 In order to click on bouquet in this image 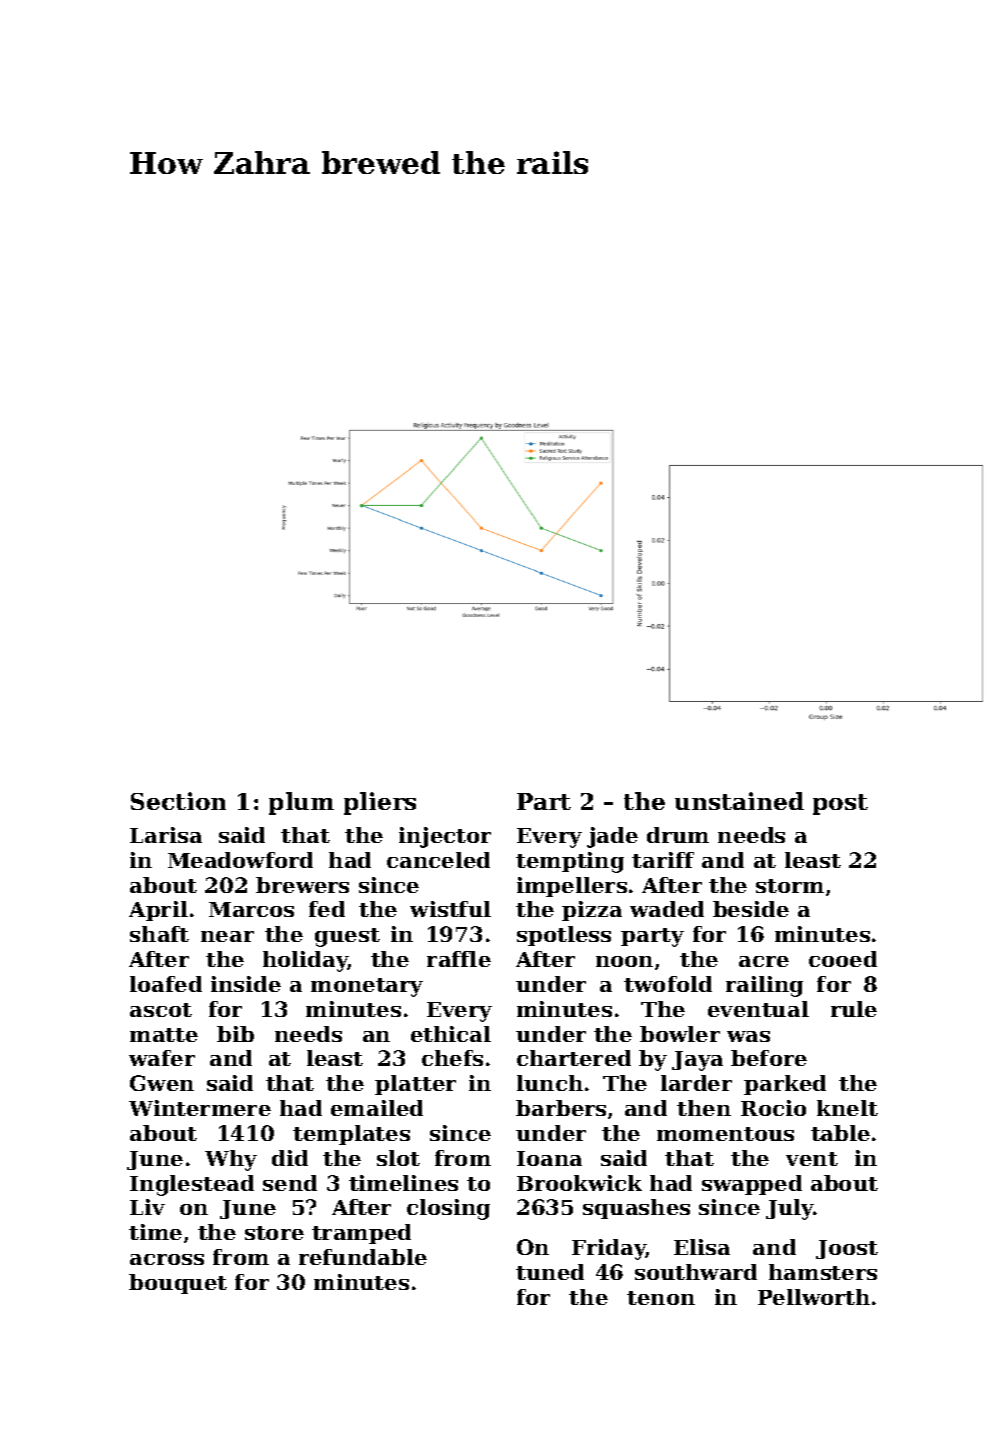, I will do `click(178, 1284)`.
